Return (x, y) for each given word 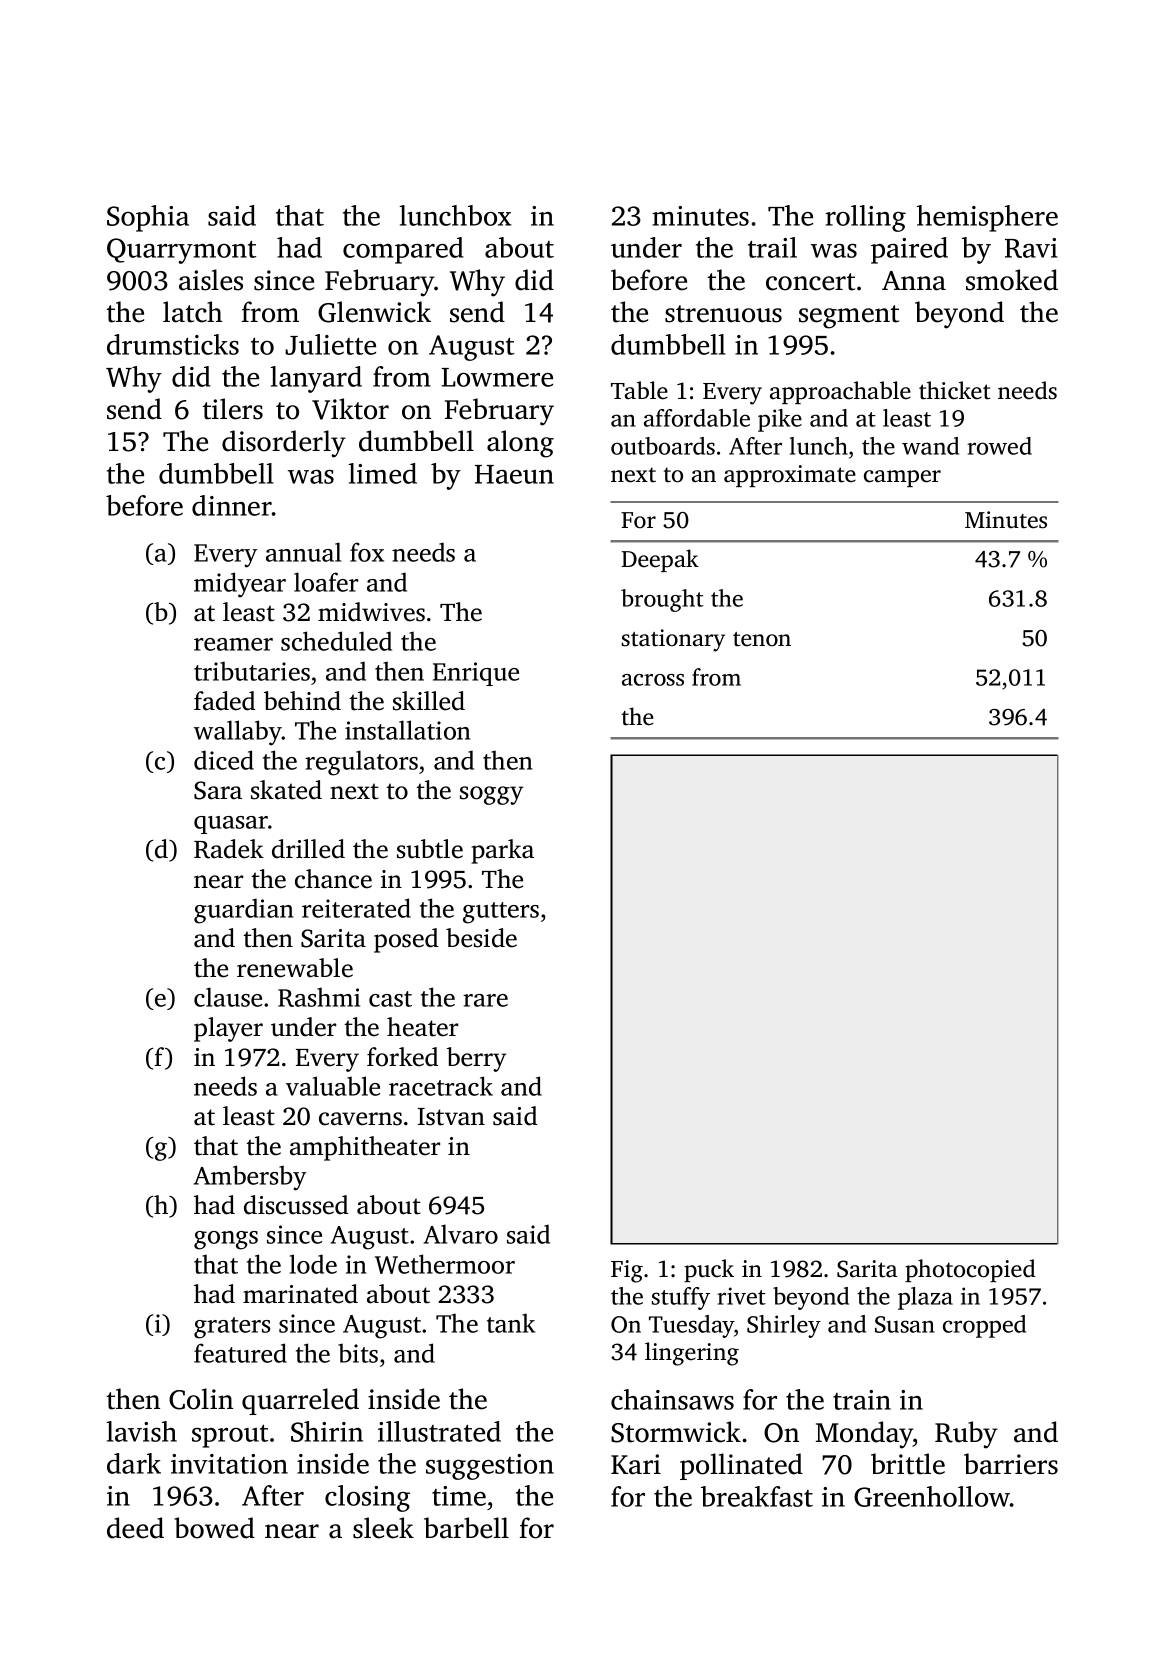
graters (232, 1328)
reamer (233, 644)
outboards (663, 446)
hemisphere (987, 218)
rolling (865, 218)
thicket (955, 390)
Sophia (148, 218)
